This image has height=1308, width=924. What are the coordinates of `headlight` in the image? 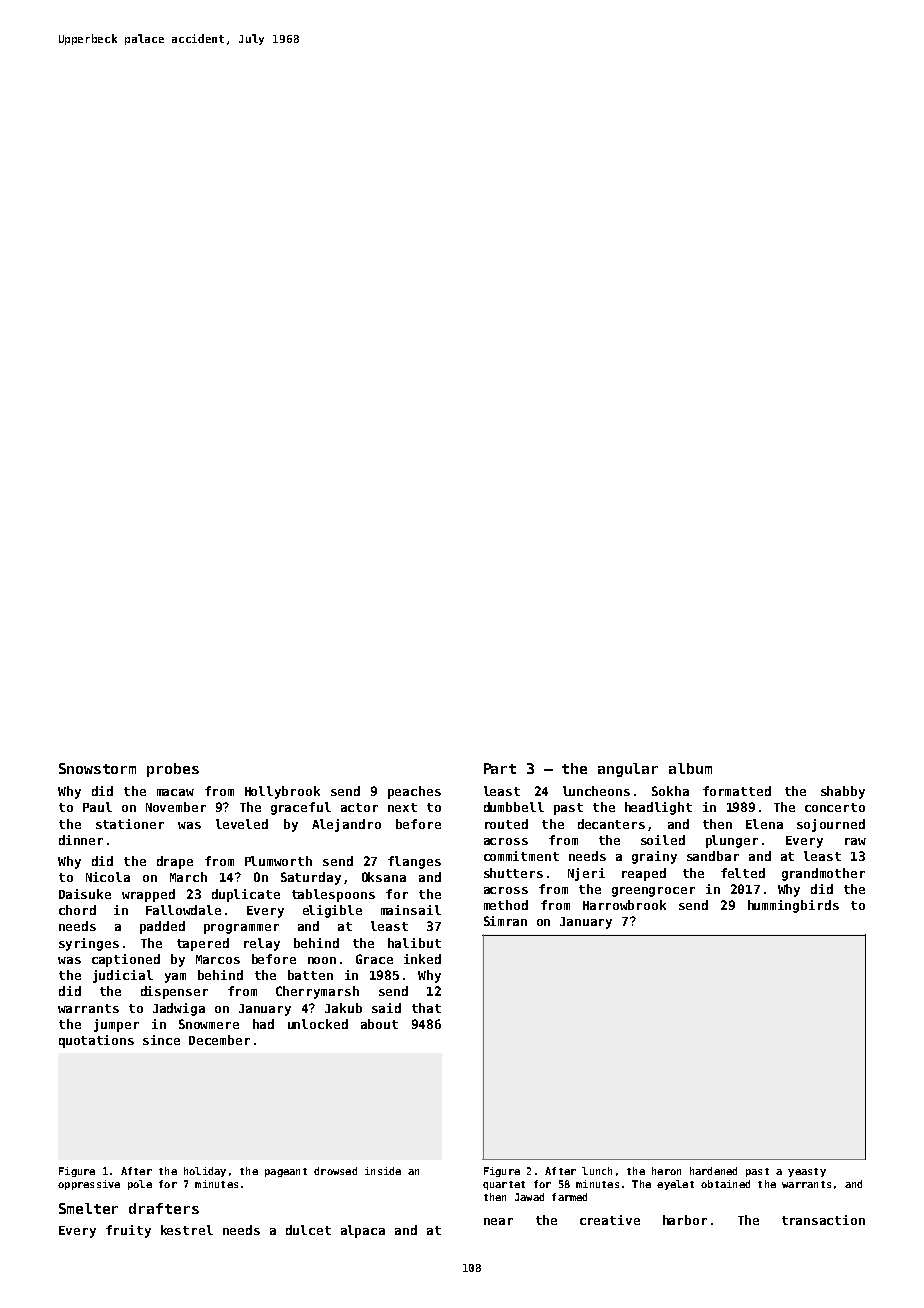 It's located at (658, 808).
